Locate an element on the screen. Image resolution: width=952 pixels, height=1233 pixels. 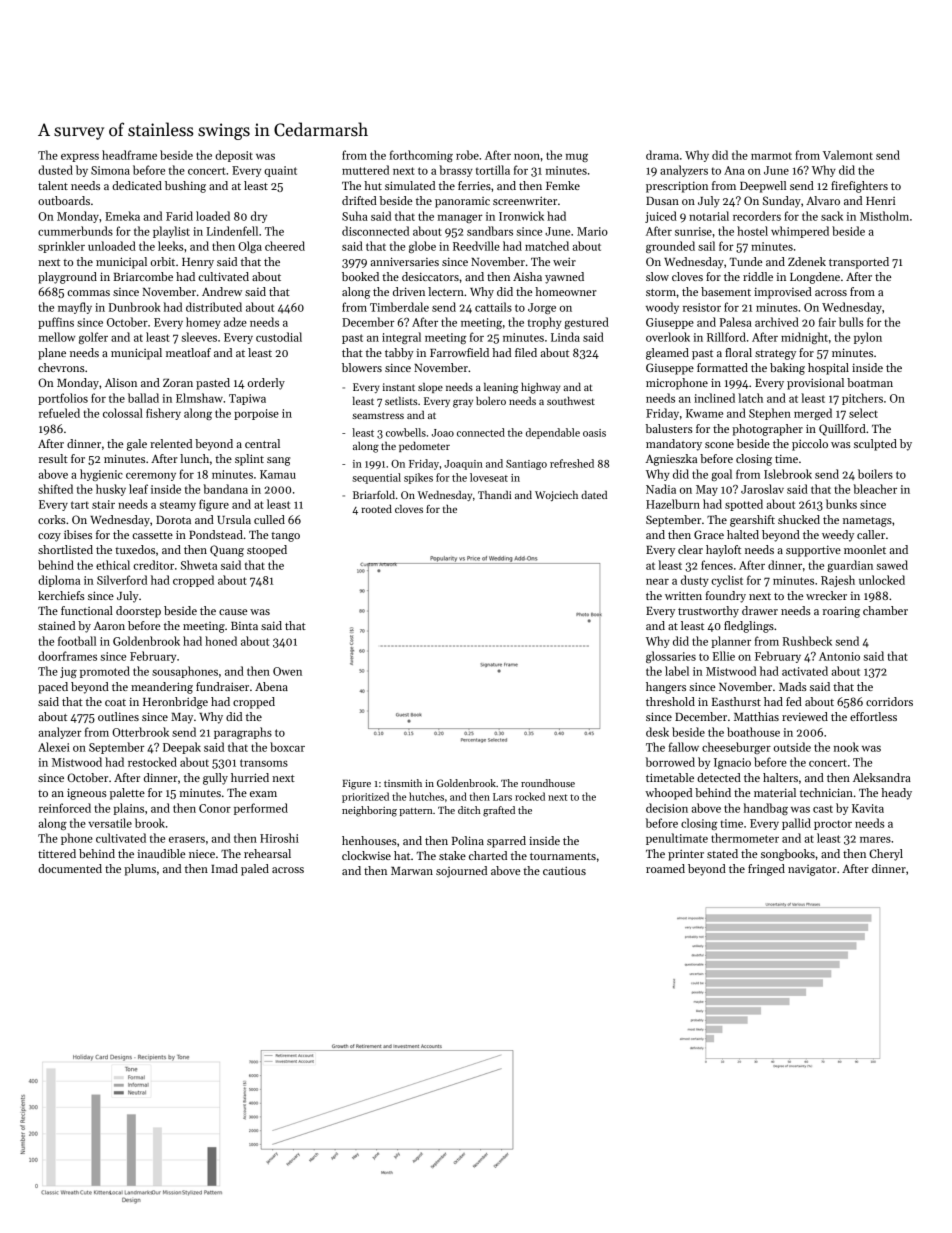
doorstep is located at coordinates (138, 612).
